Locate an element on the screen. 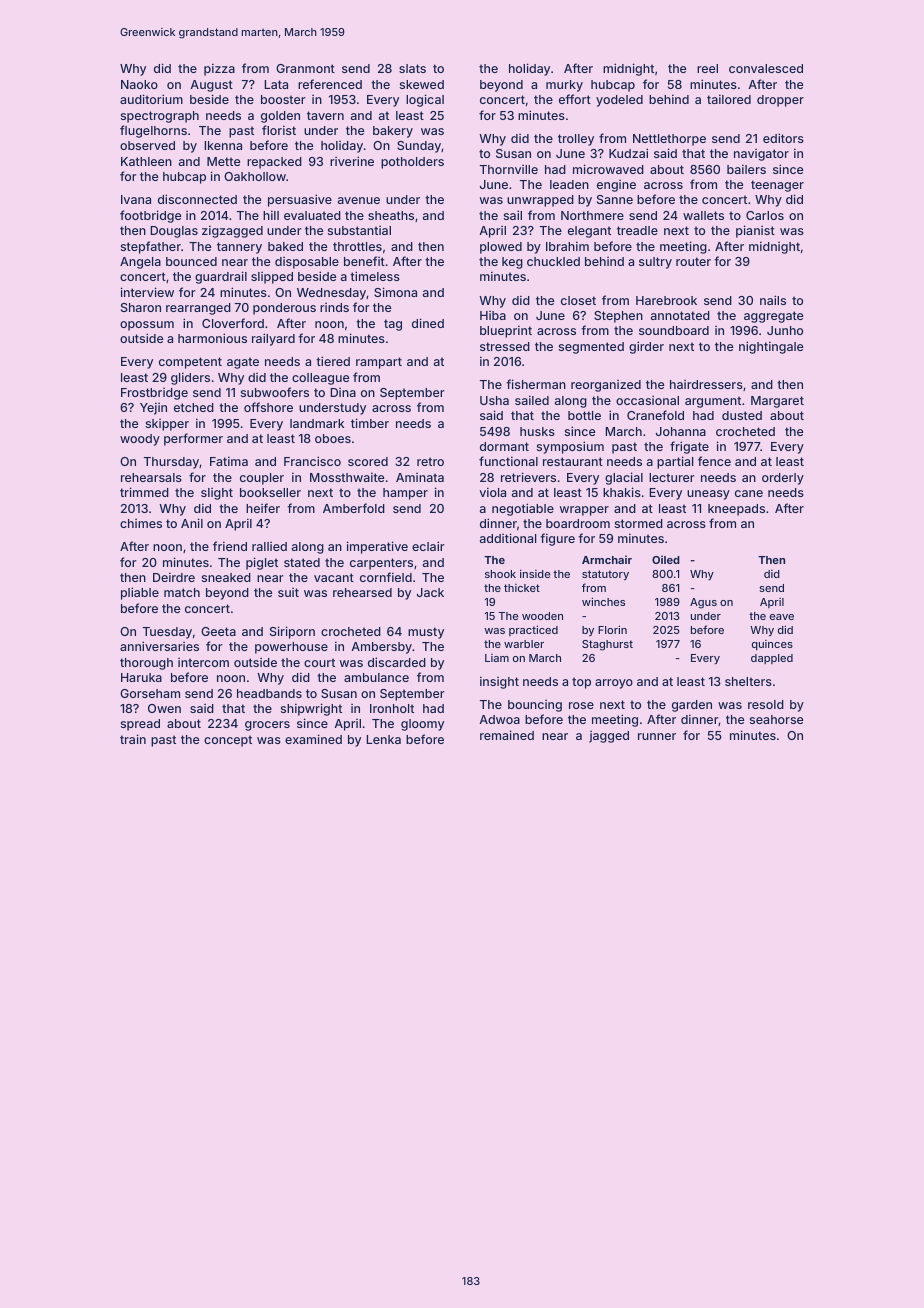 Image resolution: width=924 pixels, height=1308 pixels. murky is located at coordinates (564, 86).
